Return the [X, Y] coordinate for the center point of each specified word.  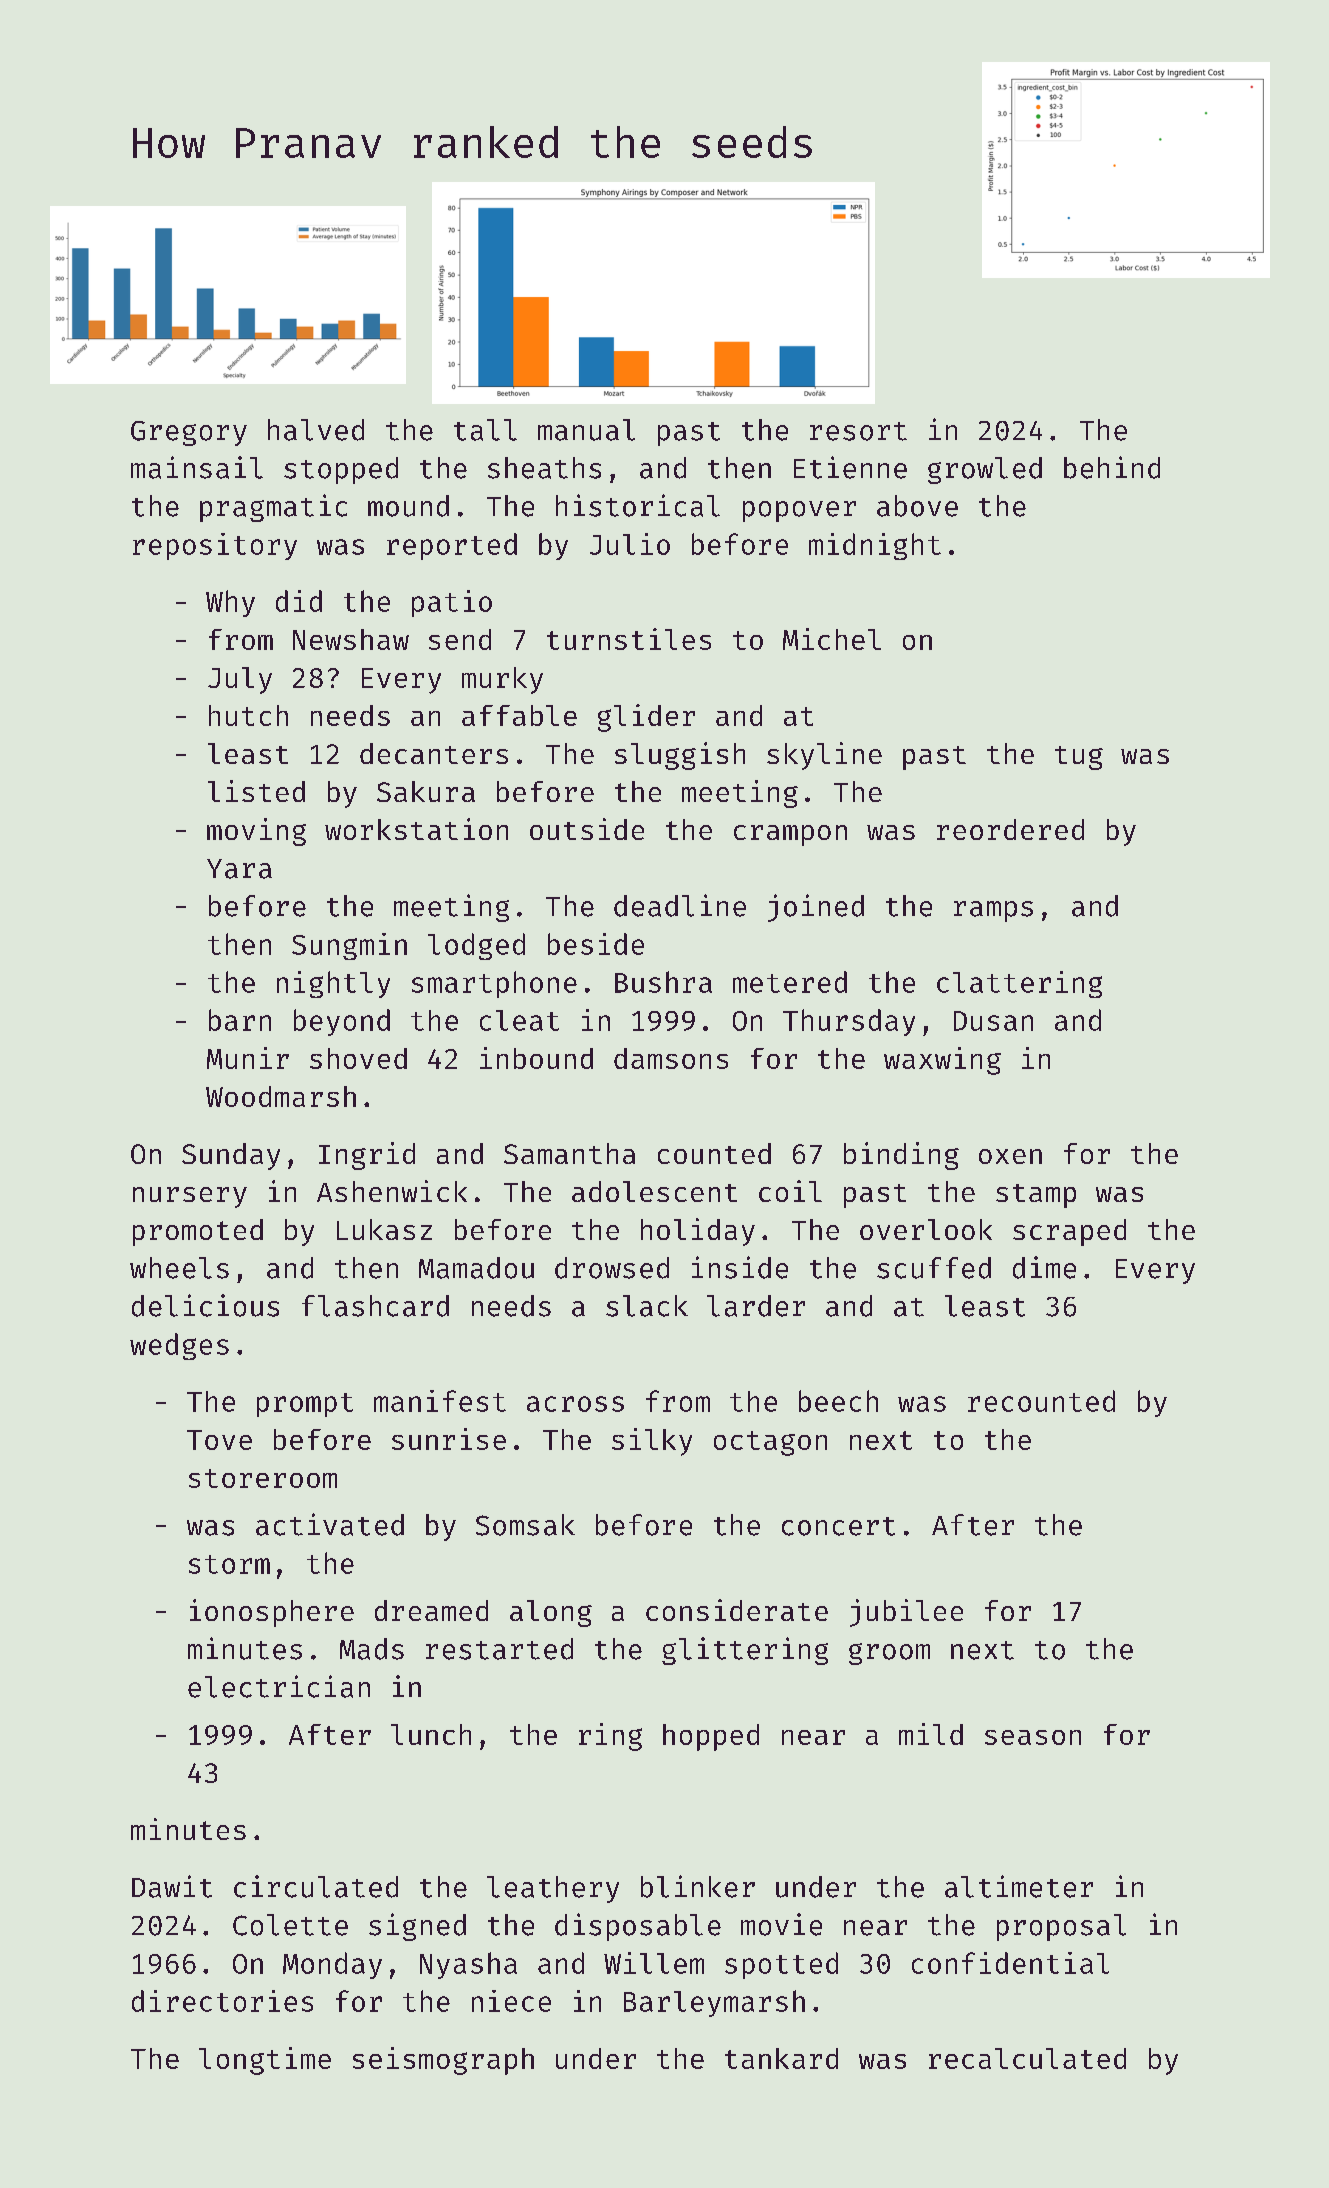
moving [256, 832]
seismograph [443, 2061]
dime [1044, 1267]
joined [816, 908]
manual [586, 430]
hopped [711, 1737]
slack [647, 1306]
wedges [179, 1346]
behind [1112, 467]
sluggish [680, 756]
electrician [279, 1686]
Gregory [189, 433]
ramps [993, 911]
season [1033, 1737]
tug [1079, 758]
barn [240, 1020]
